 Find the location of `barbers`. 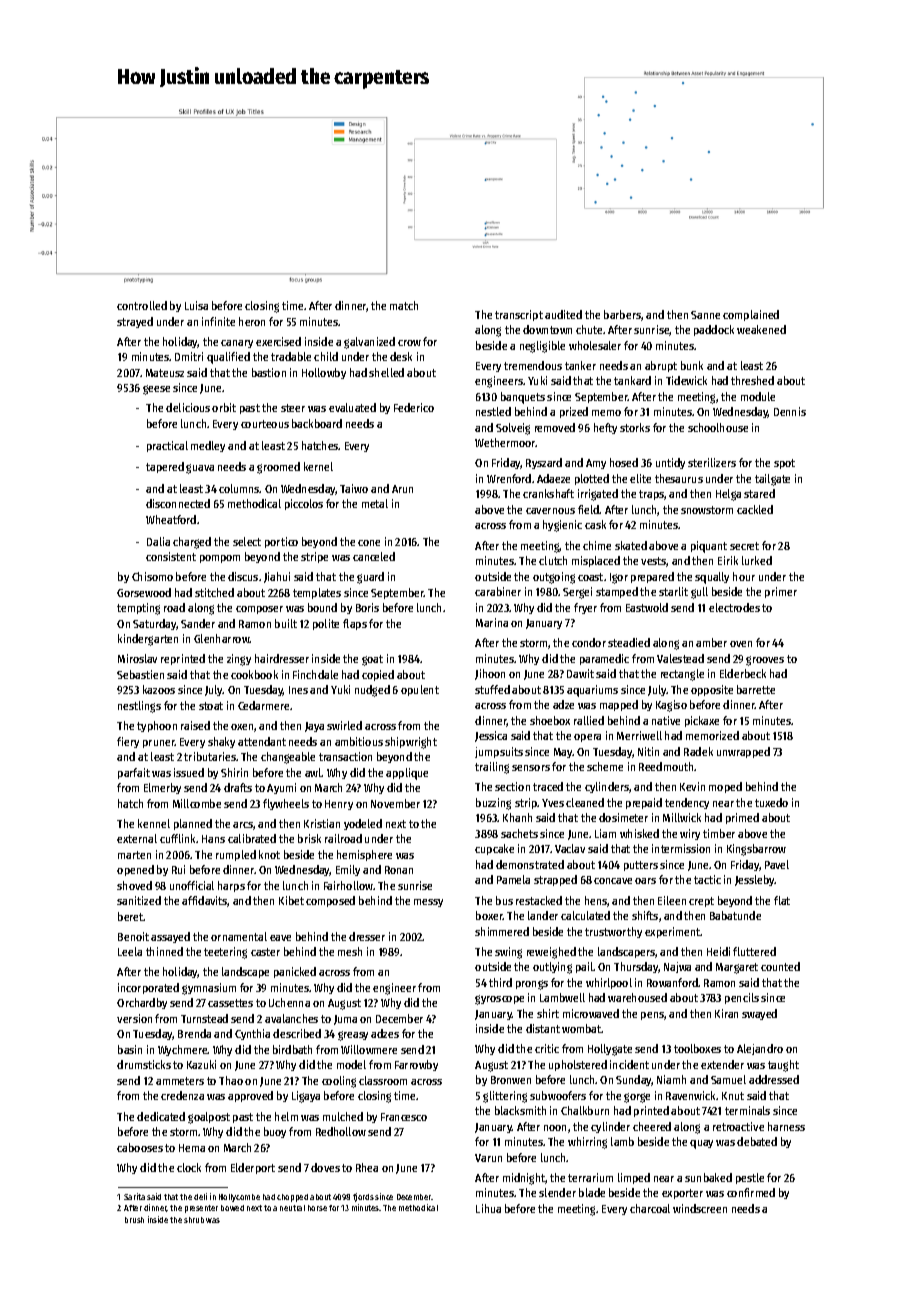

barbers is located at coordinates (622, 314).
